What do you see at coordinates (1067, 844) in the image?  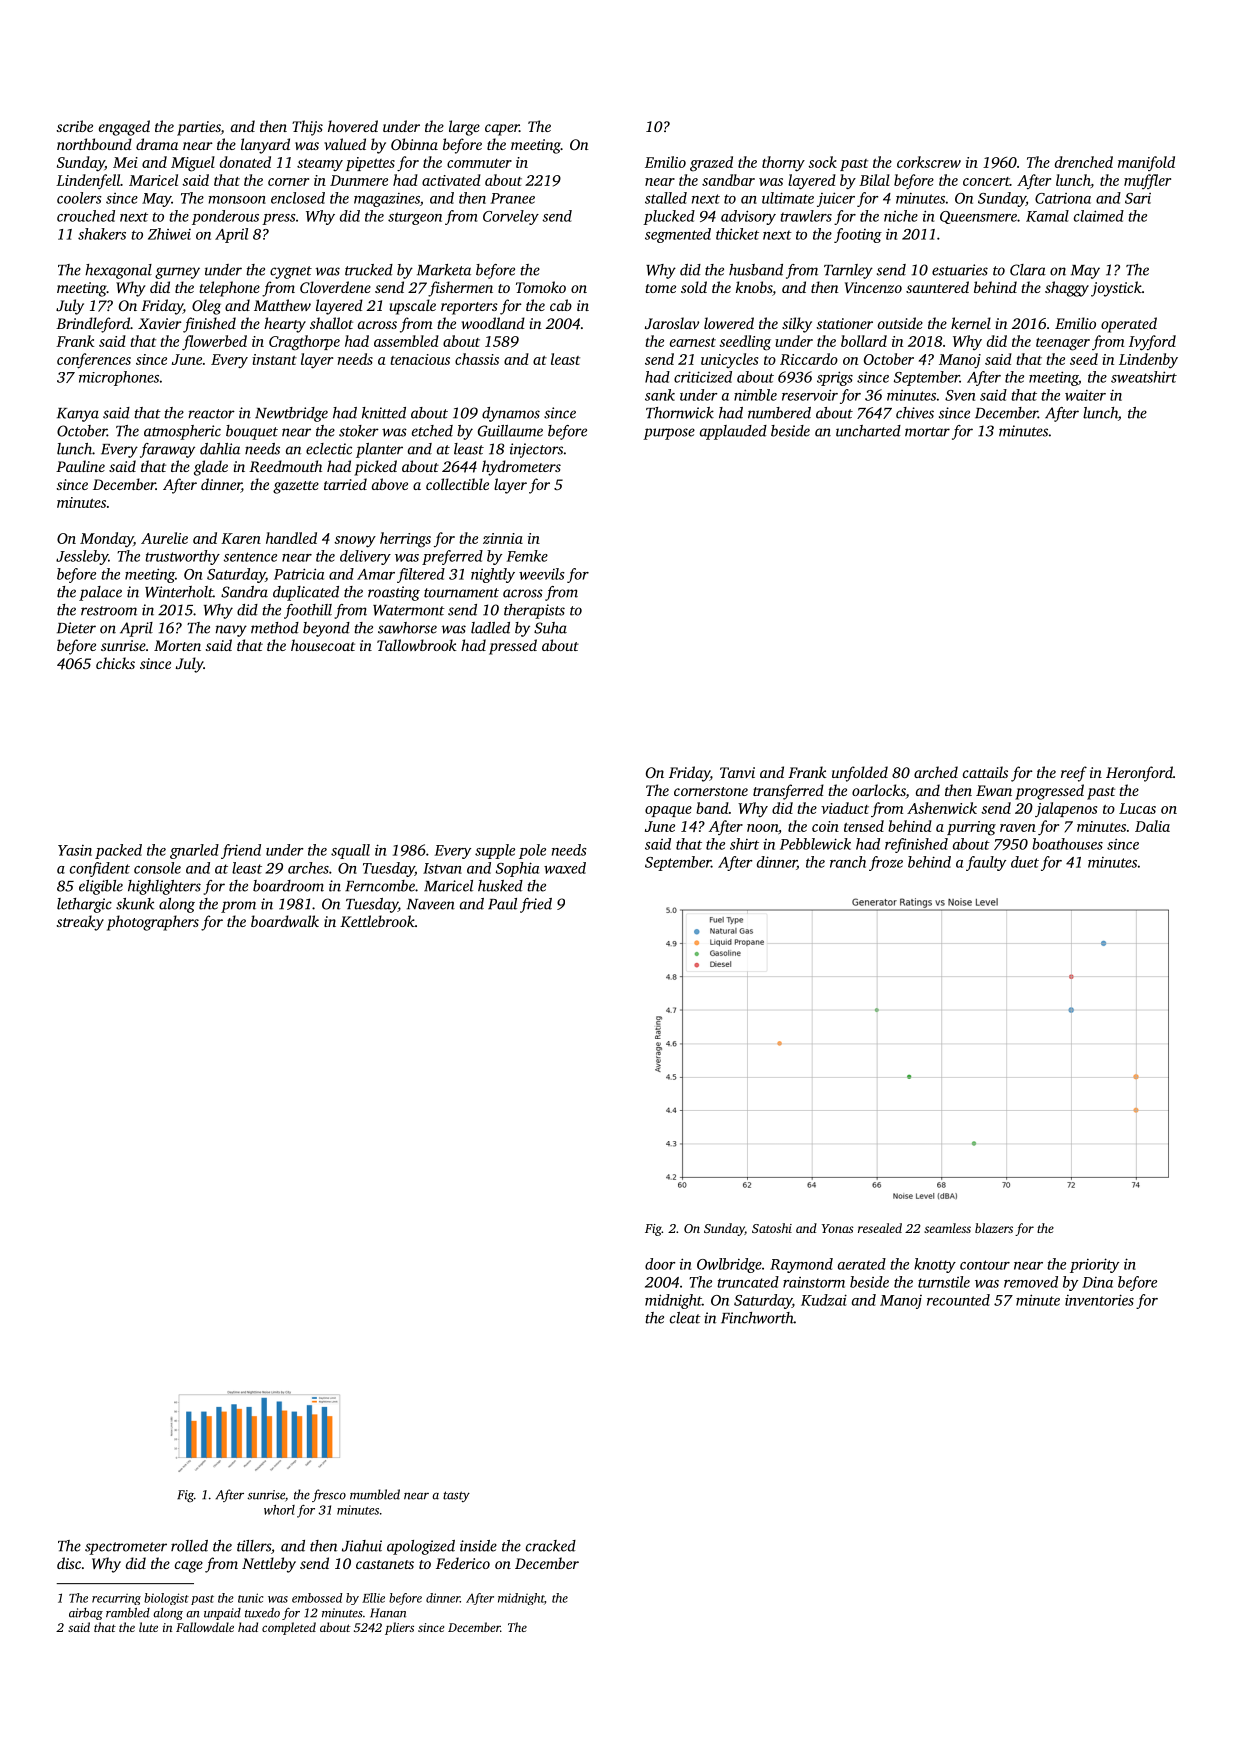 I see `boathouses` at bounding box center [1067, 844].
